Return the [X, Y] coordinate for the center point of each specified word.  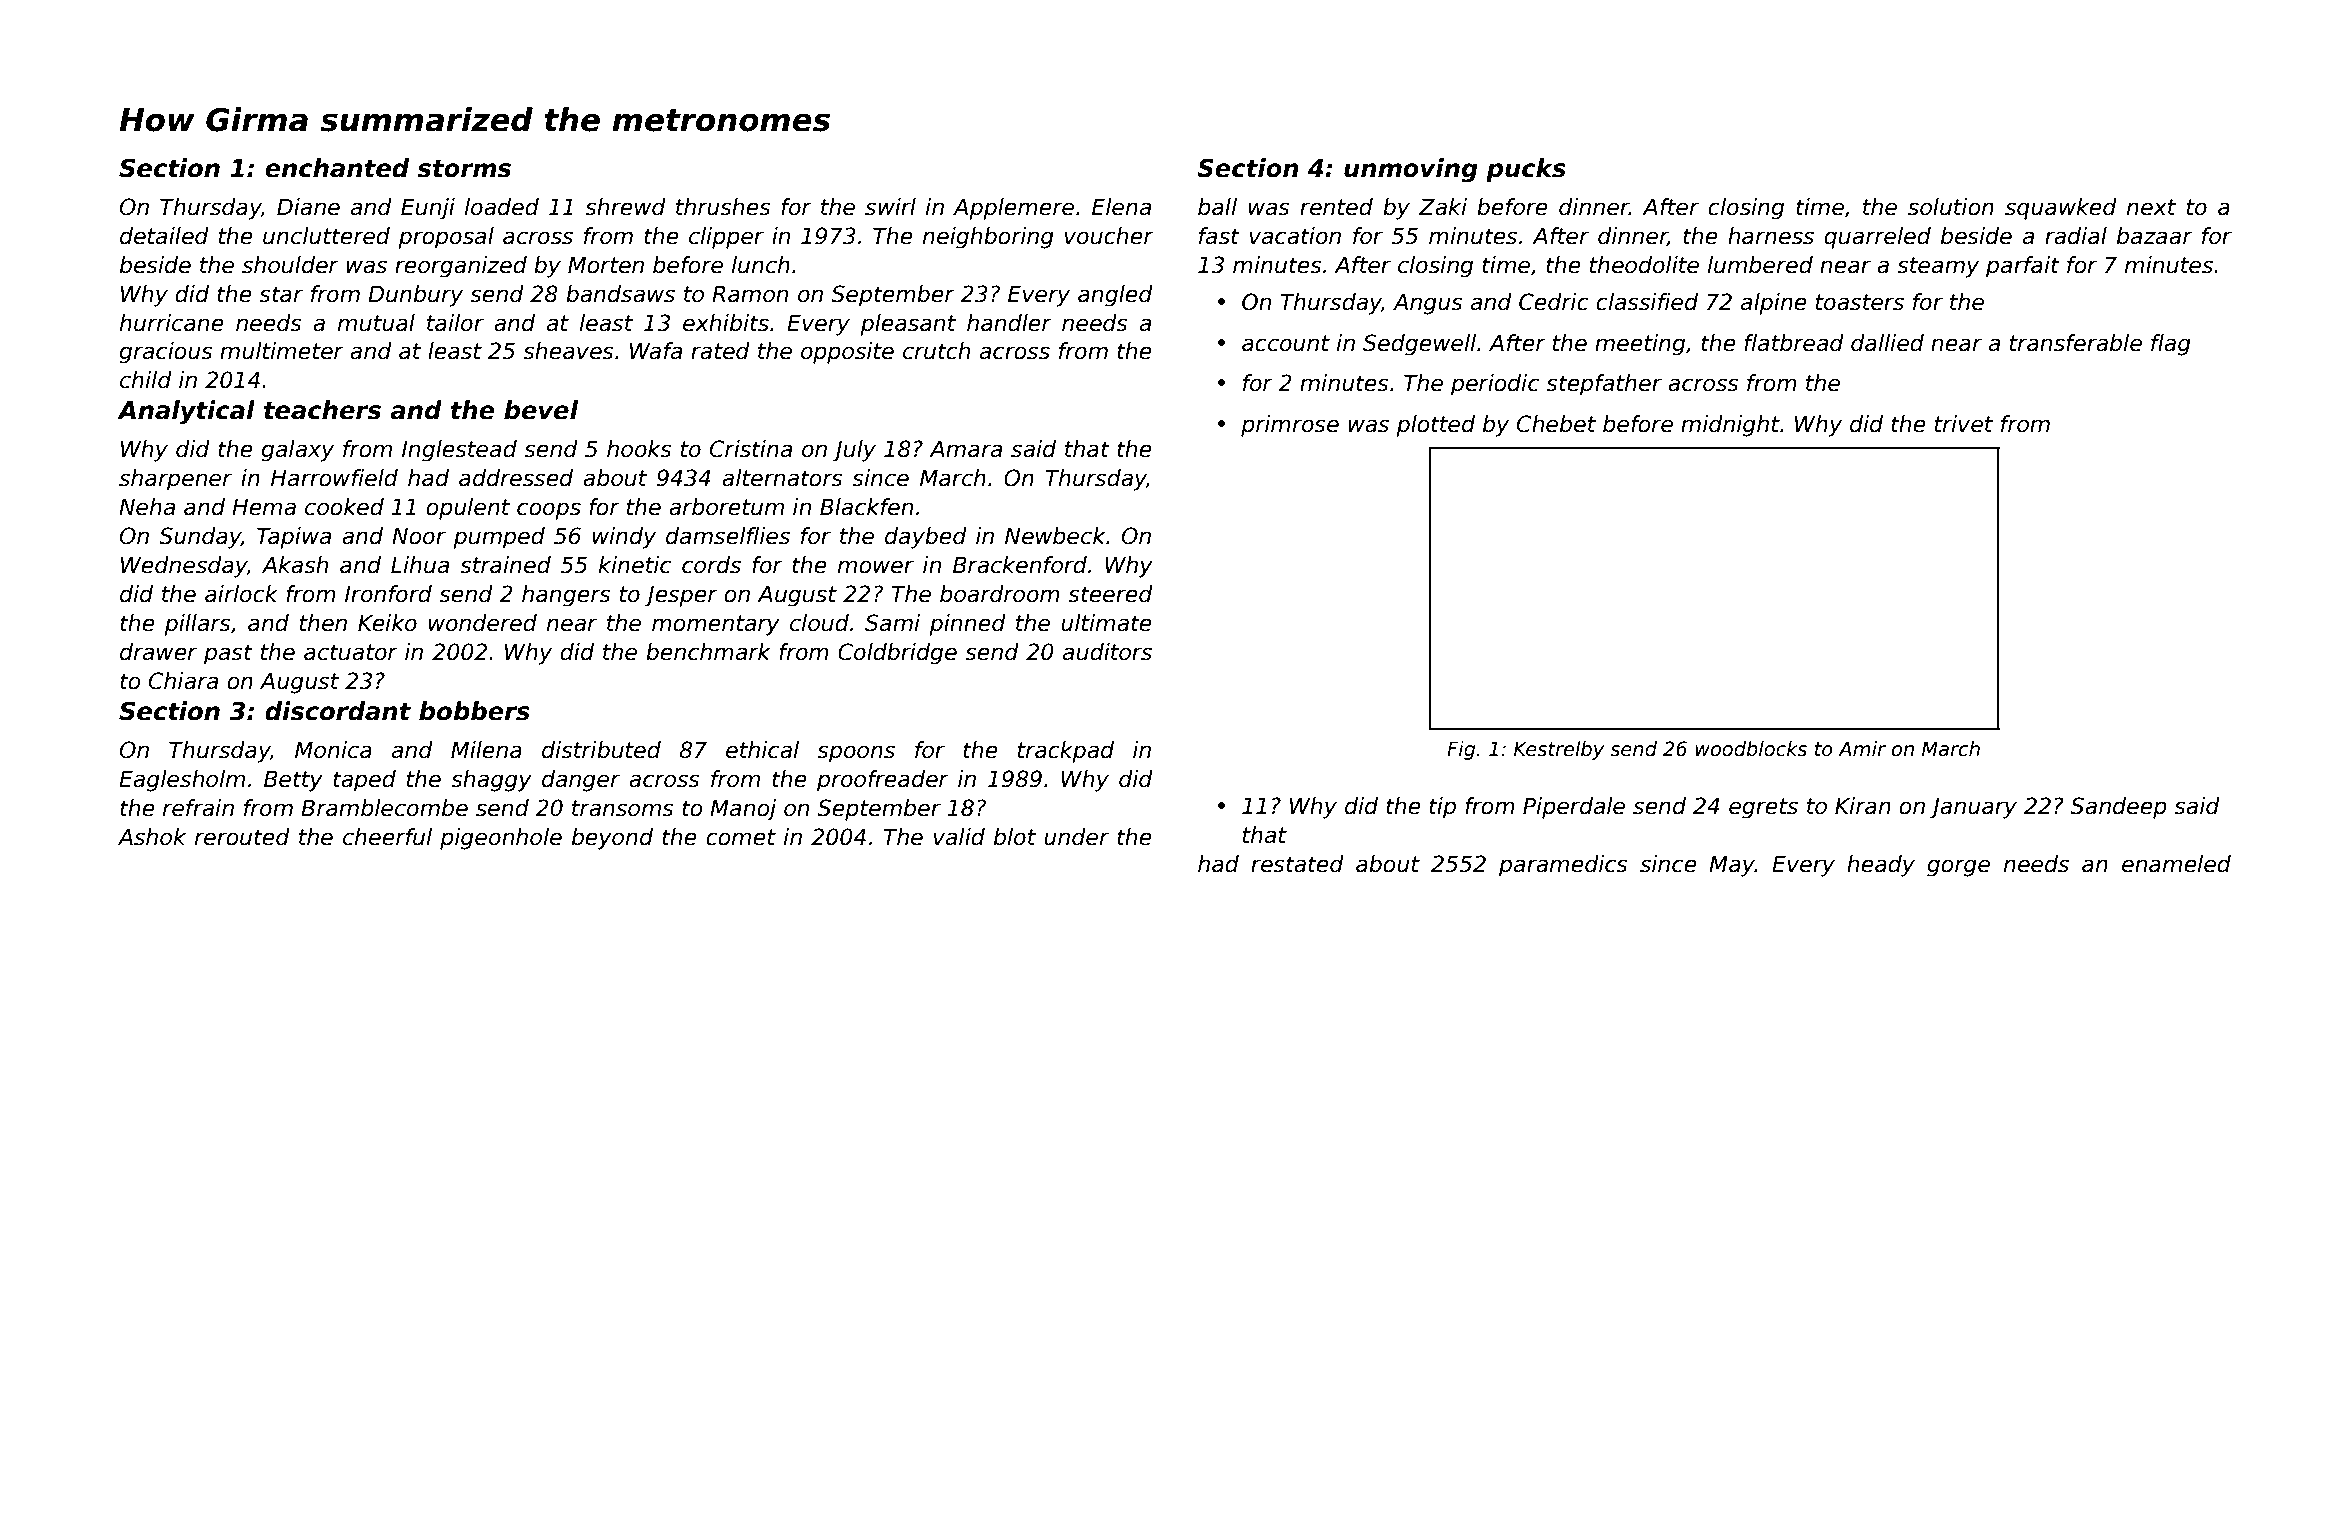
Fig [1461, 750]
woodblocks [1751, 749]
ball [1217, 207]
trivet [1964, 424]
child [146, 380]
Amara [965, 449]
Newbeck [1055, 536]
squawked [2061, 209]
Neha [147, 507]
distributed [601, 750]
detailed [164, 236]
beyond [612, 839]
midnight [1730, 426]
